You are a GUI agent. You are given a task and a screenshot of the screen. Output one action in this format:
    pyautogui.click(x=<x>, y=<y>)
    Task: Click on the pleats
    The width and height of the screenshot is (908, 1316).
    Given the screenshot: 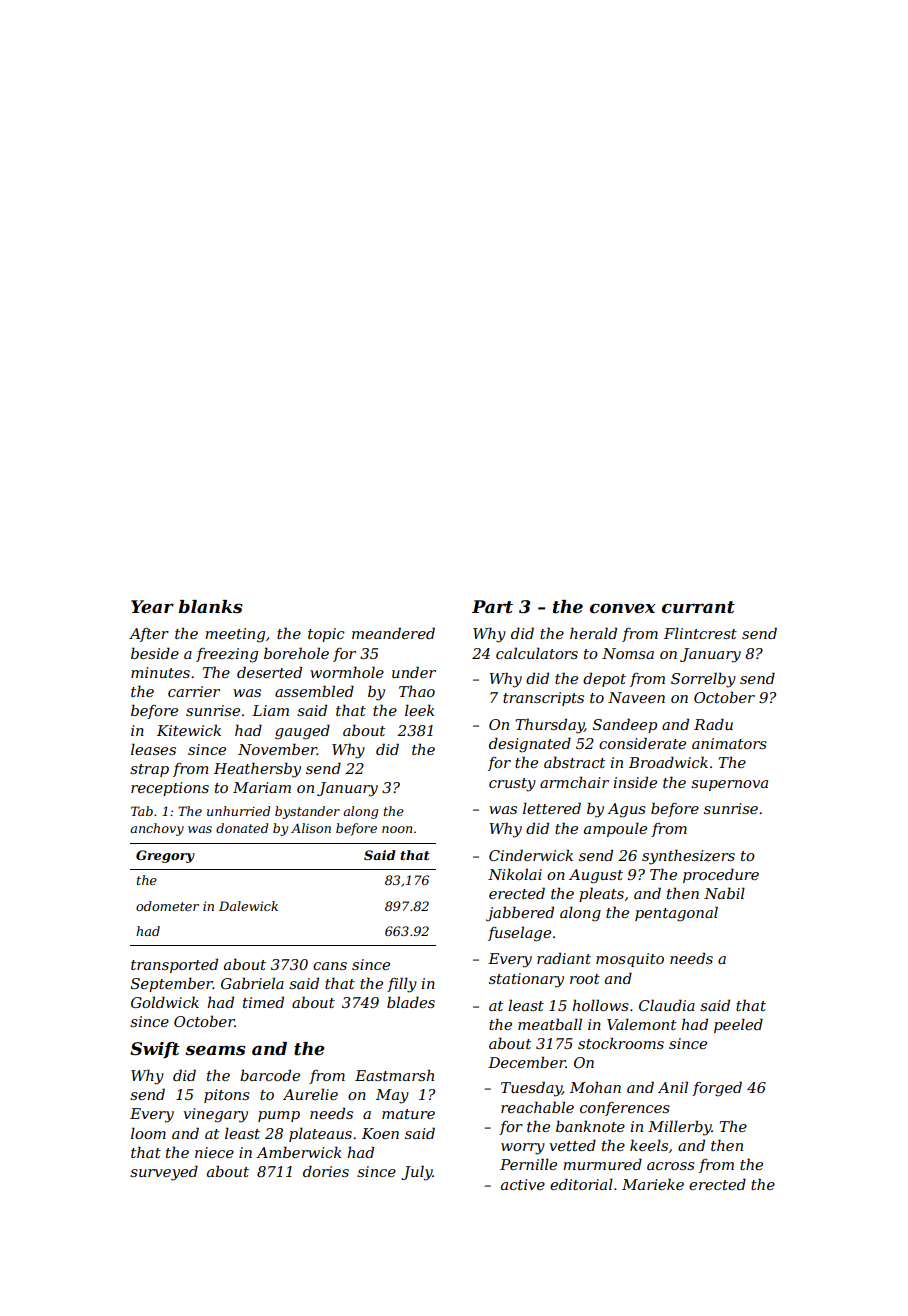 What is the action you would take?
    pyautogui.click(x=601, y=894)
